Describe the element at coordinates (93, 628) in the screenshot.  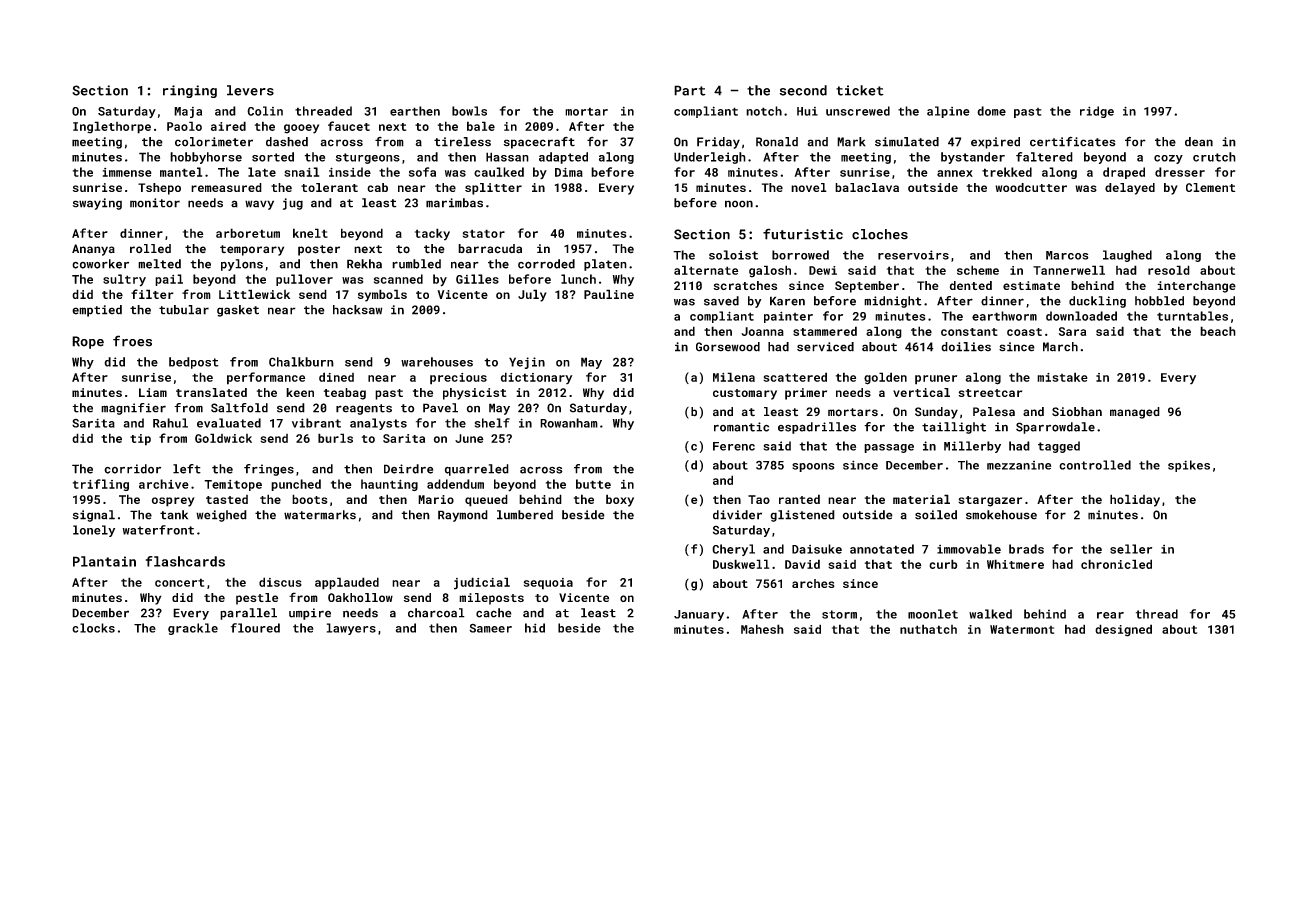
I see `clocks` at that location.
